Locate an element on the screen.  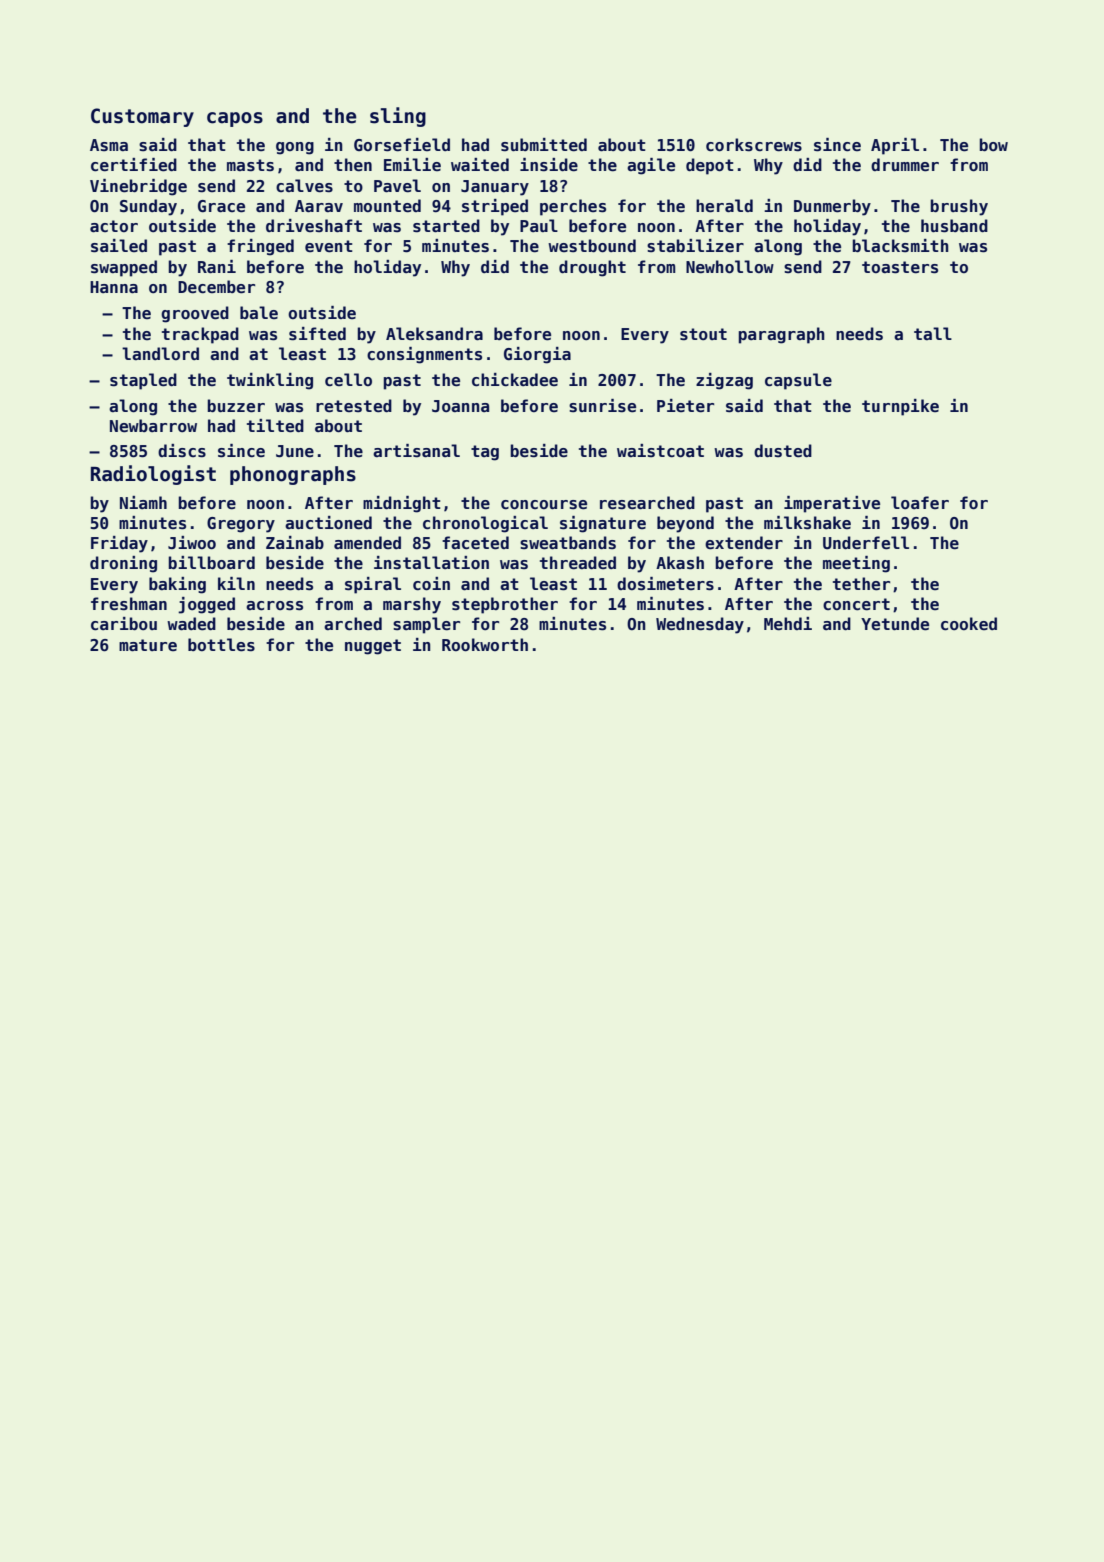
Customary is located at coordinates (142, 117).
